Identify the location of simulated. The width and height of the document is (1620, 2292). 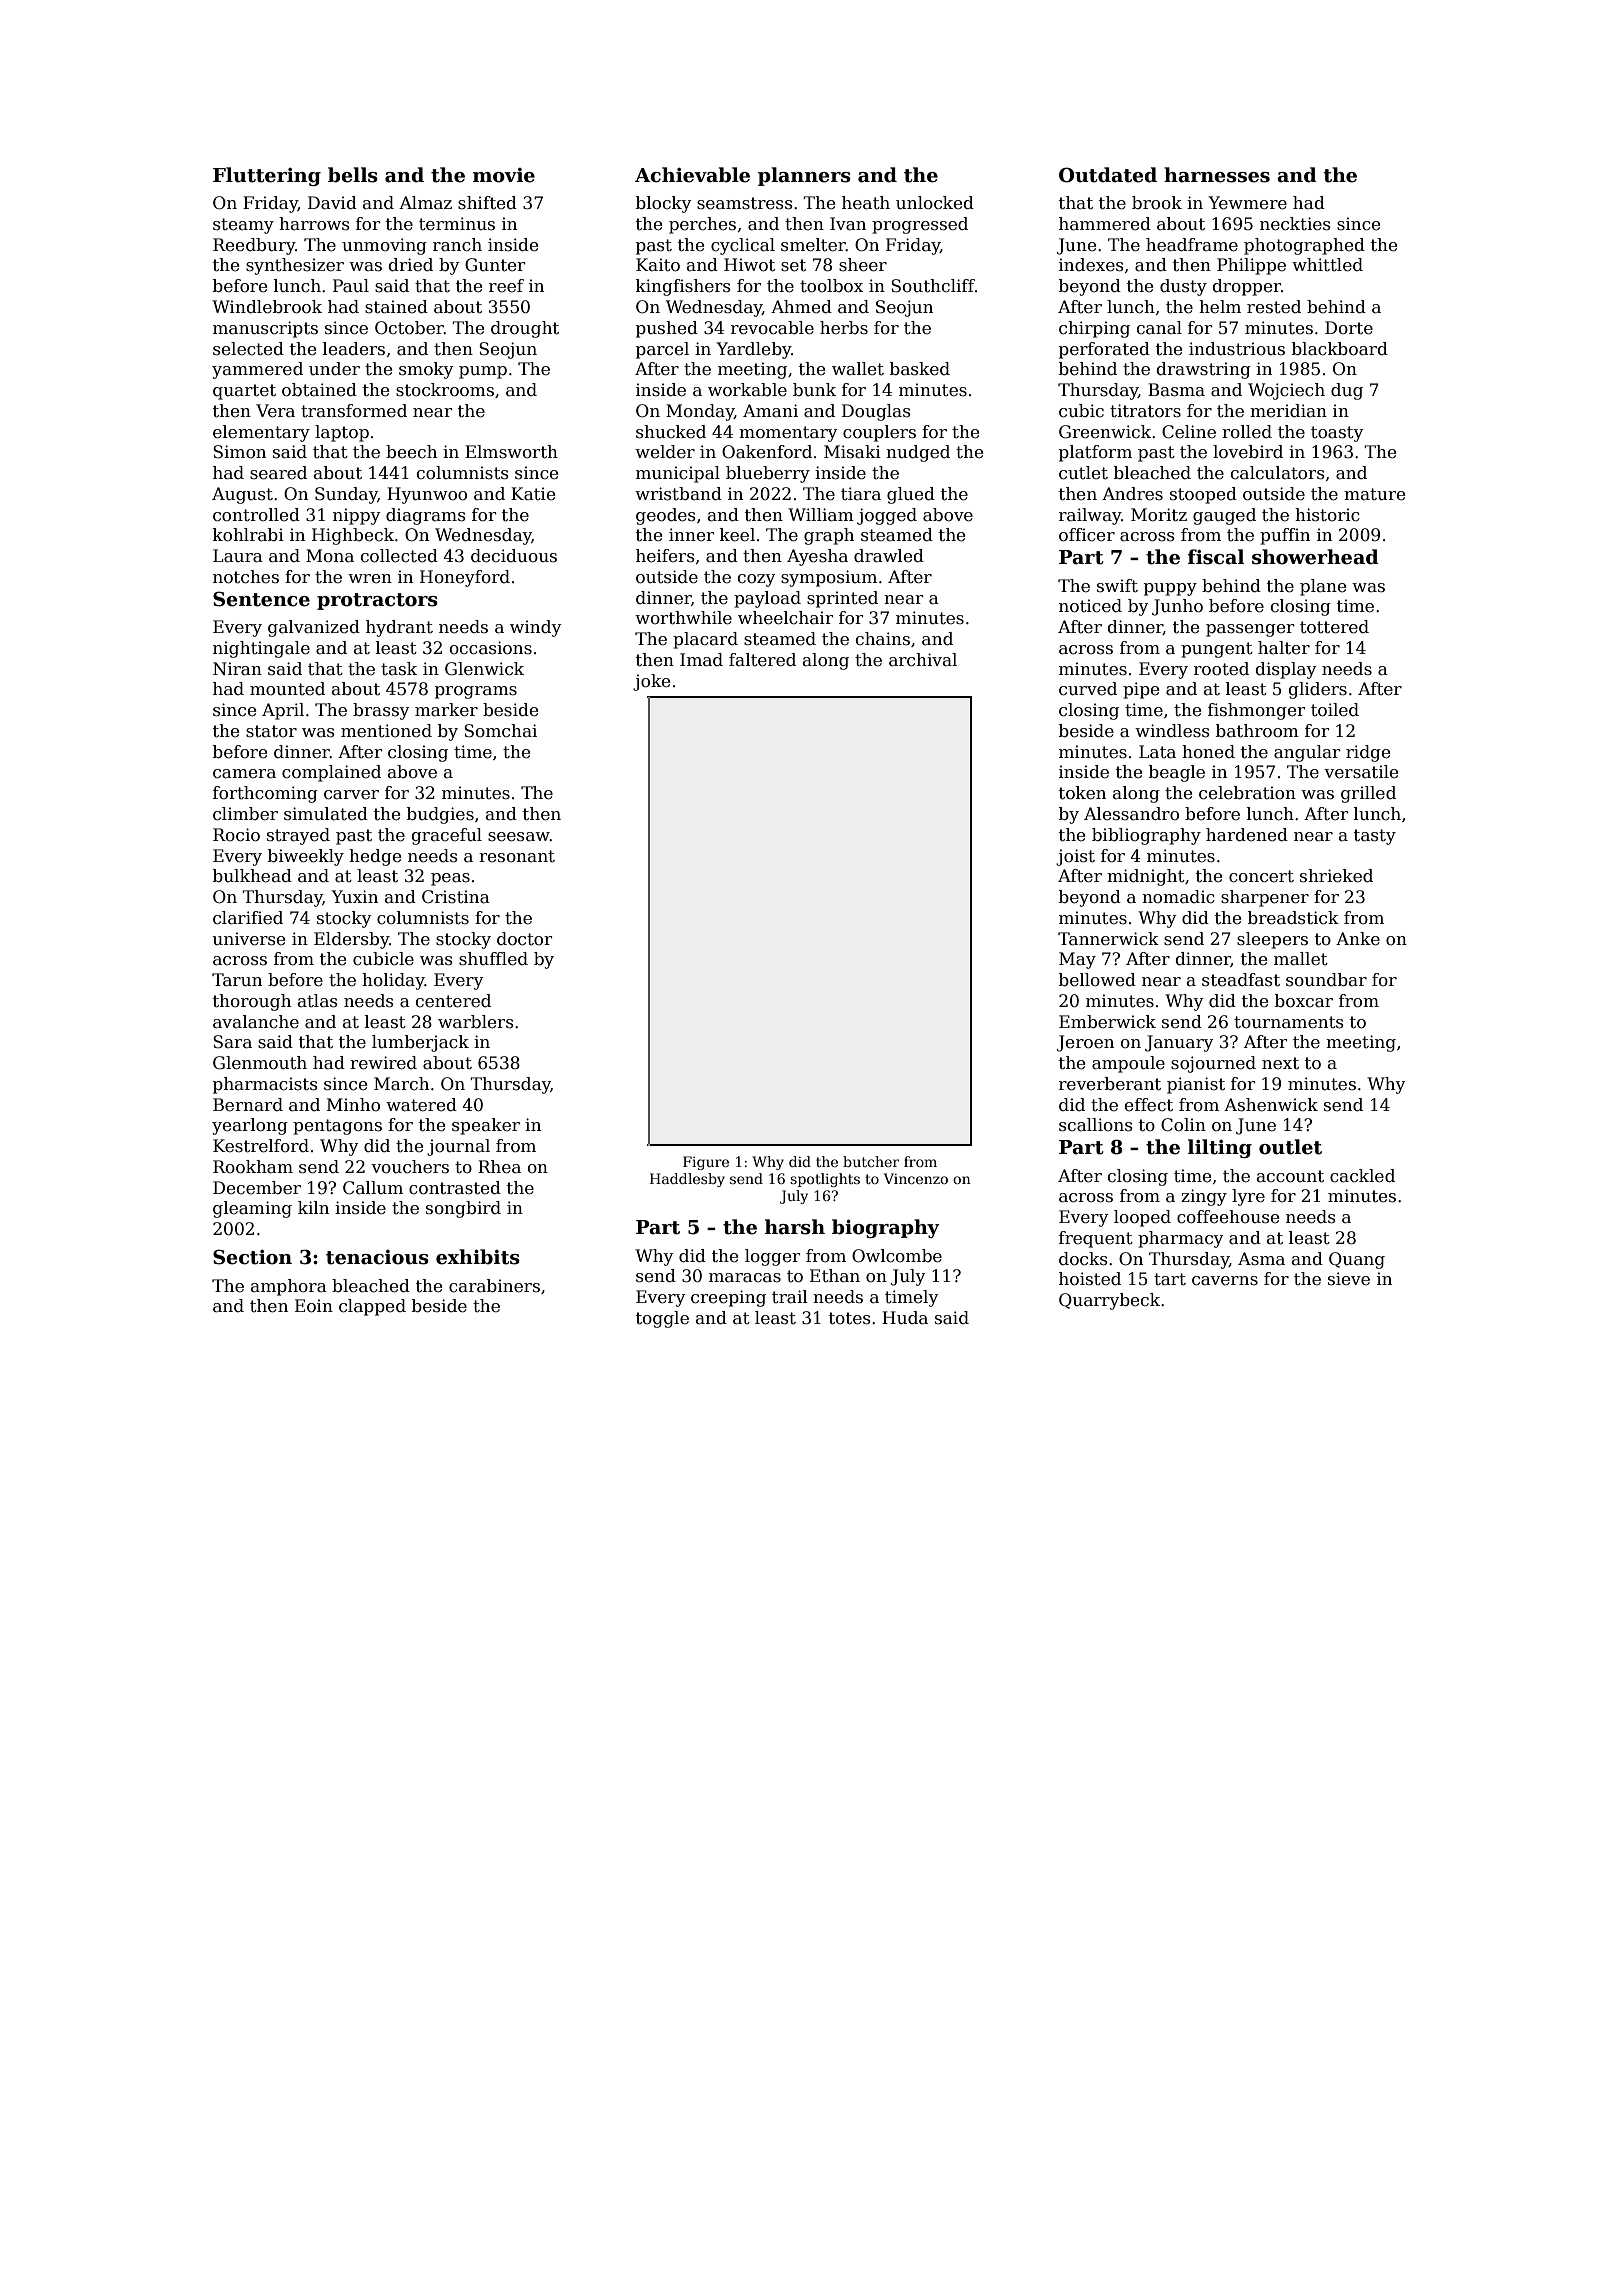
(326, 814).
